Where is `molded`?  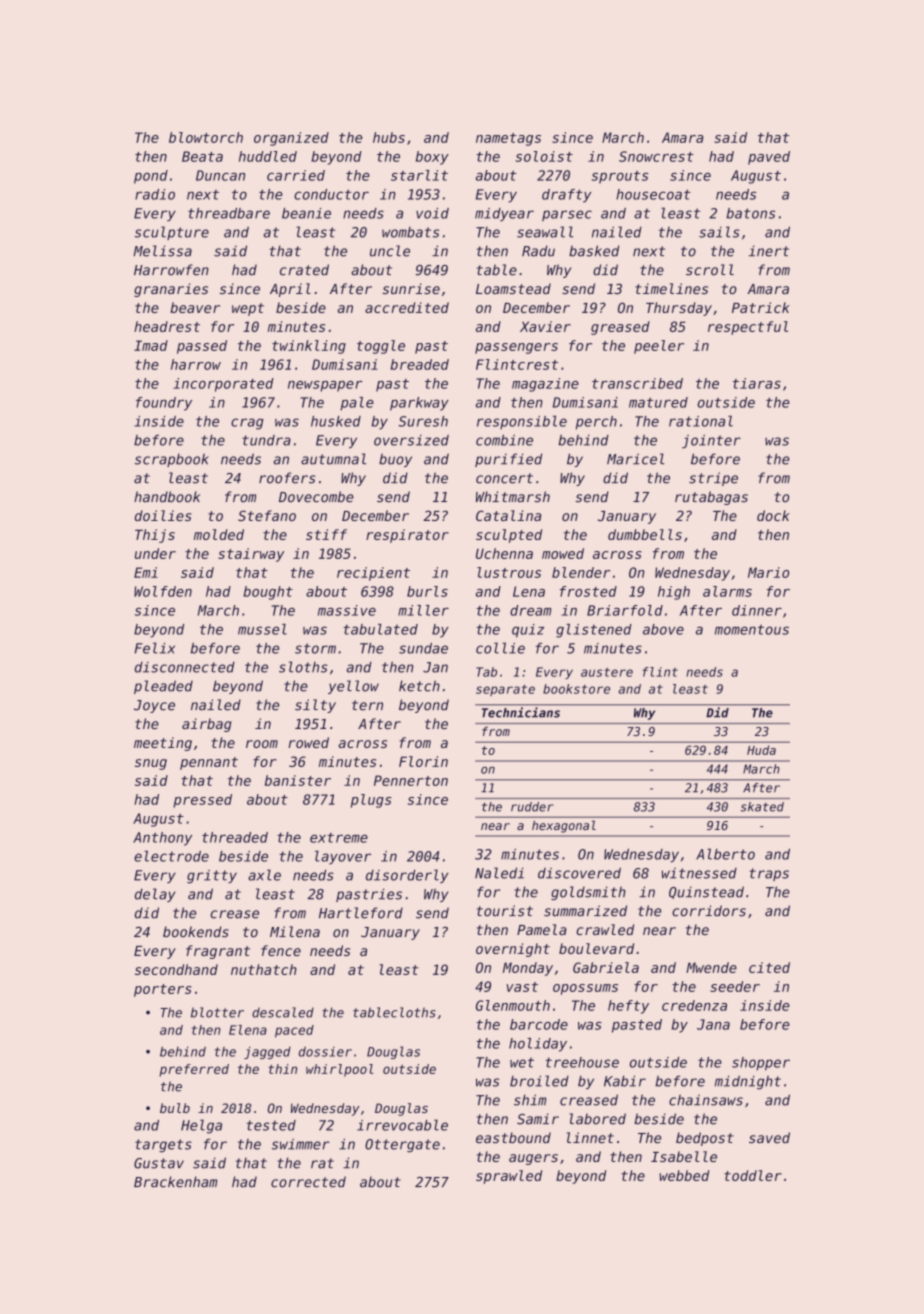 molded is located at coordinates (219, 534).
